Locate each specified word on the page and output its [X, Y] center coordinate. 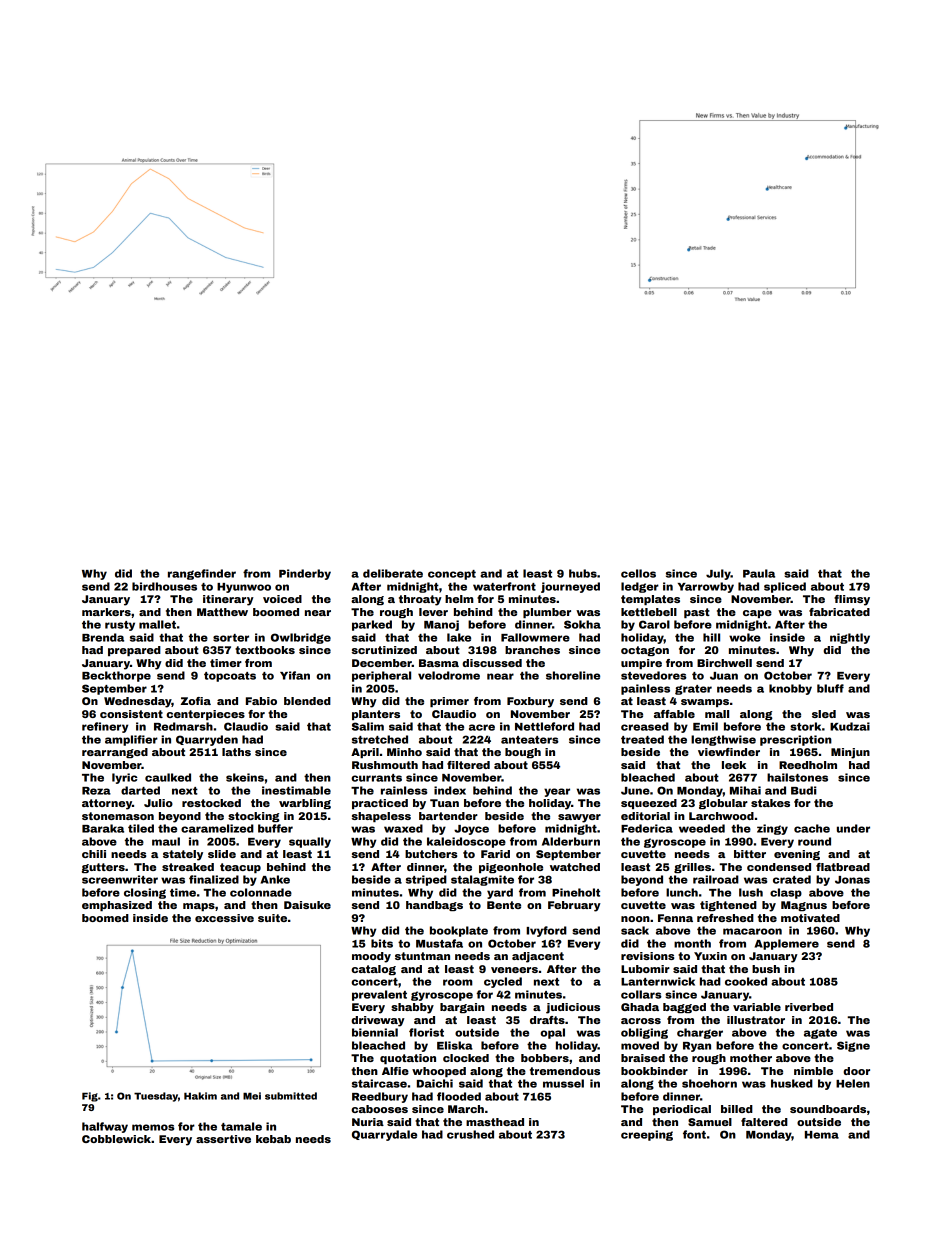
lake [459, 637]
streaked [188, 867]
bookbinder [654, 1071]
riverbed [809, 1007]
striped [426, 880]
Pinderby [305, 574]
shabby [412, 1008]
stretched [380, 739]
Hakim [200, 1096]
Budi [803, 790]
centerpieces [205, 715]
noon [635, 919]
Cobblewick [116, 1139]
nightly [850, 638]
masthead [495, 1122]
